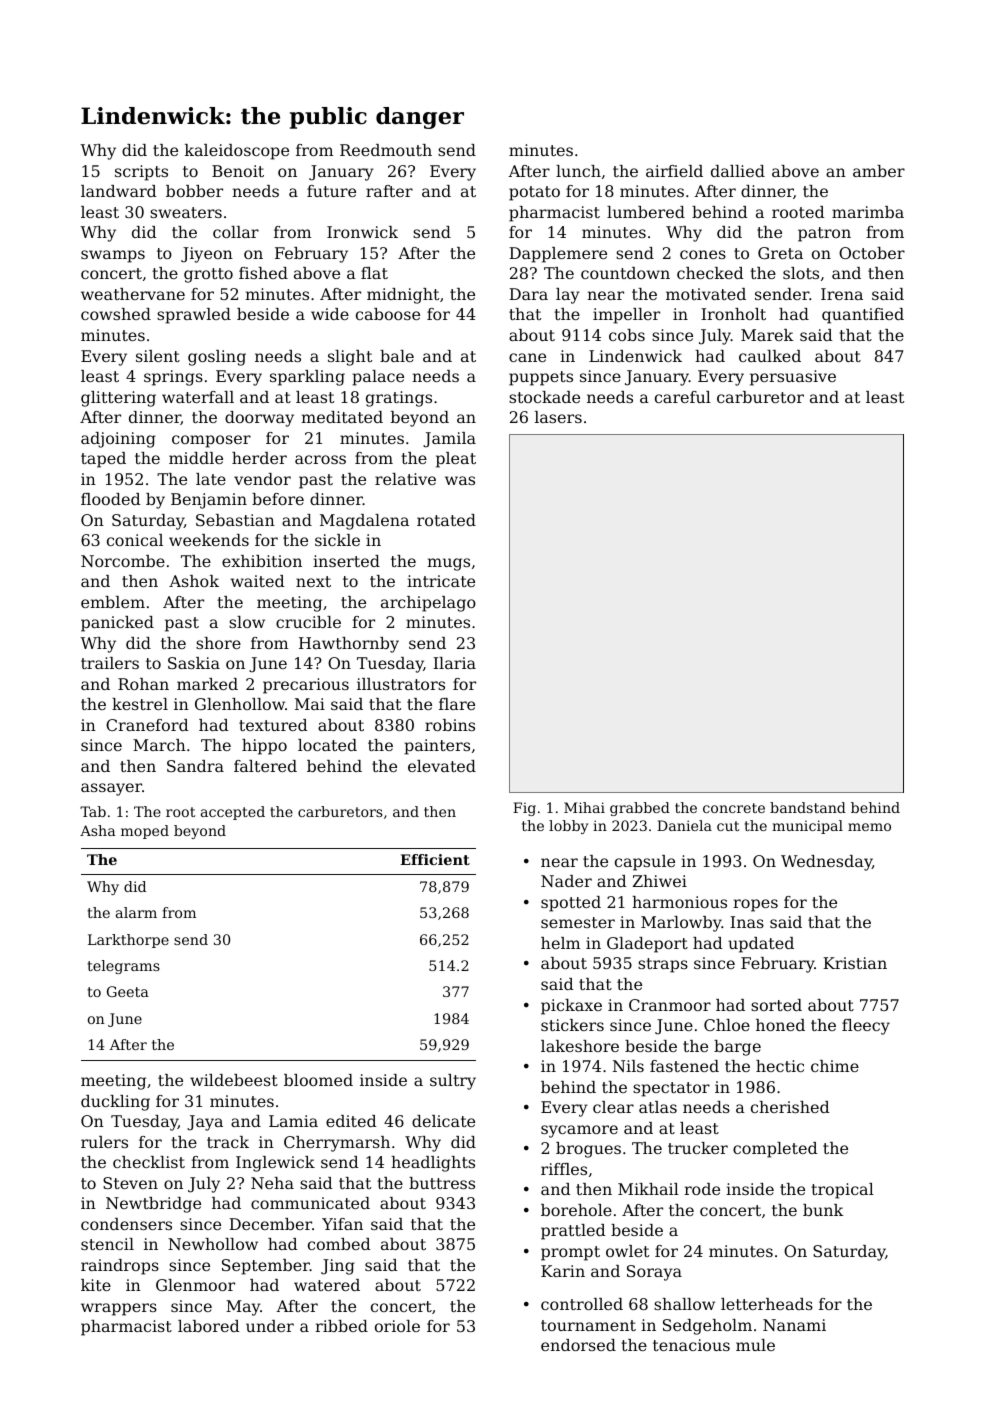 Image resolution: width=985 pixels, height=1426 pixels. Describe the element at coordinates (374, 273) in the screenshot. I see `flat` at that location.
